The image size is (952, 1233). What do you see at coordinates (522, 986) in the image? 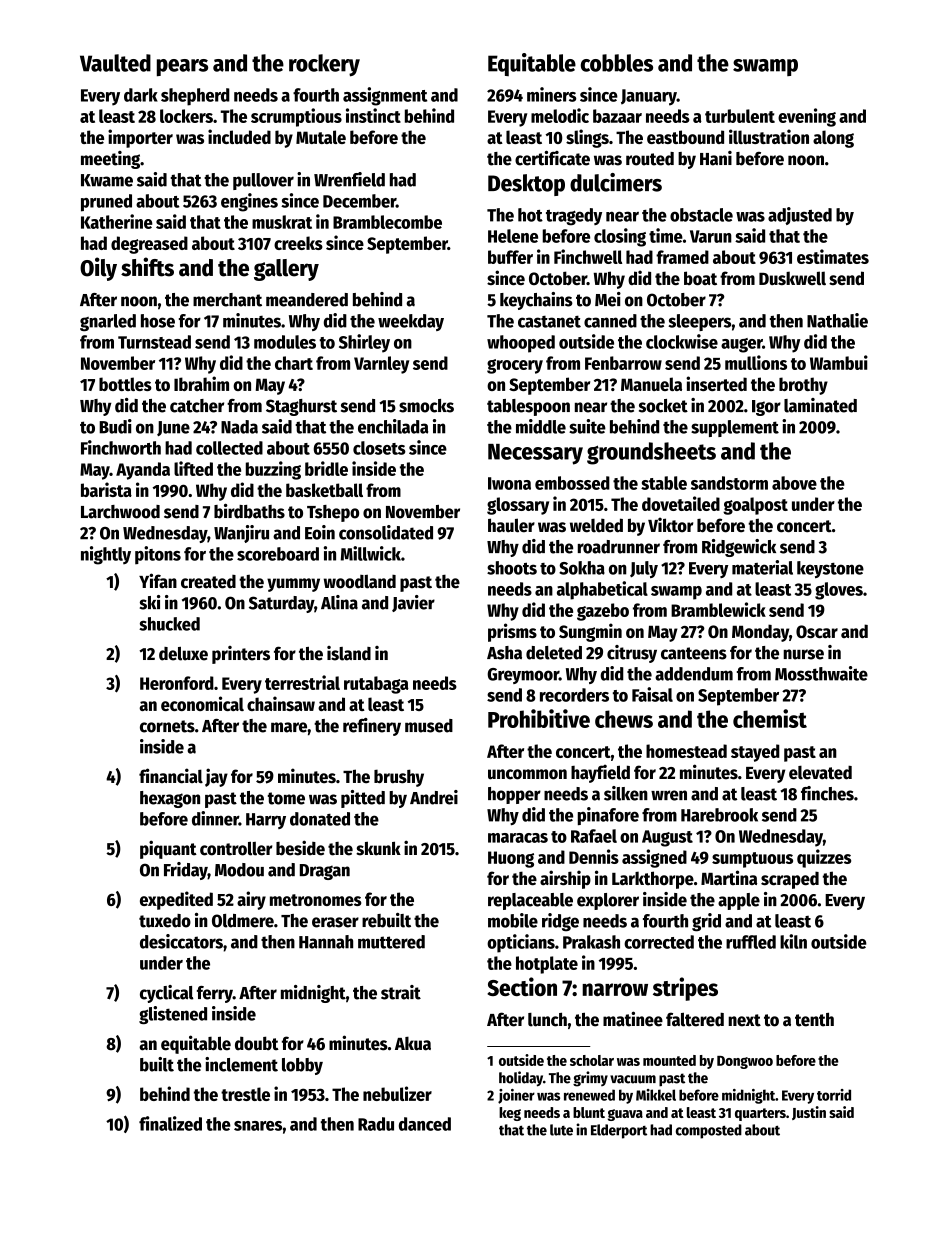
I see `Section` at bounding box center [522, 986].
